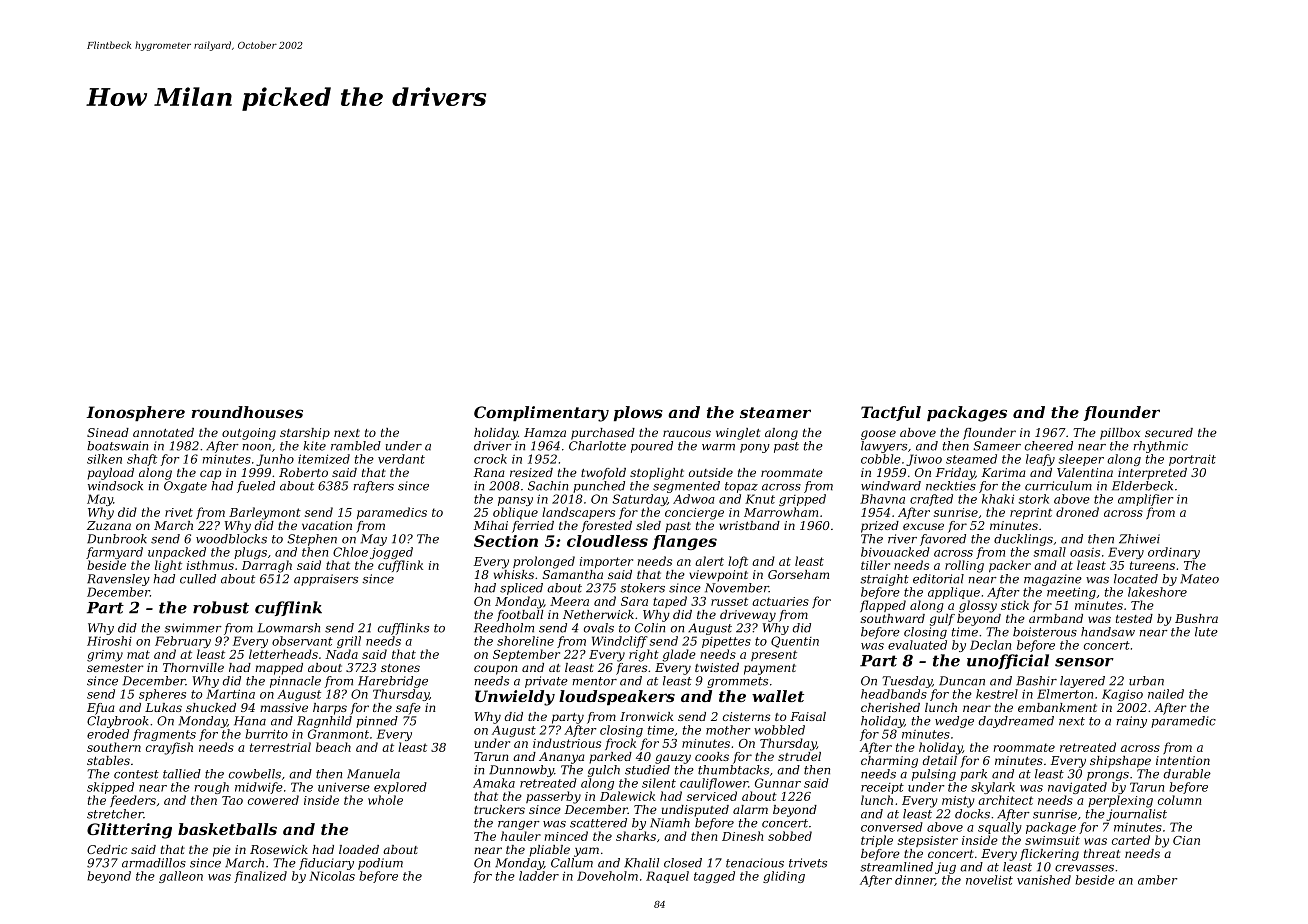 The image size is (1308, 924). What do you see at coordinates (247, 412) in the screenshot?
I see `roundhouses` at bounding box center [247, 412].
